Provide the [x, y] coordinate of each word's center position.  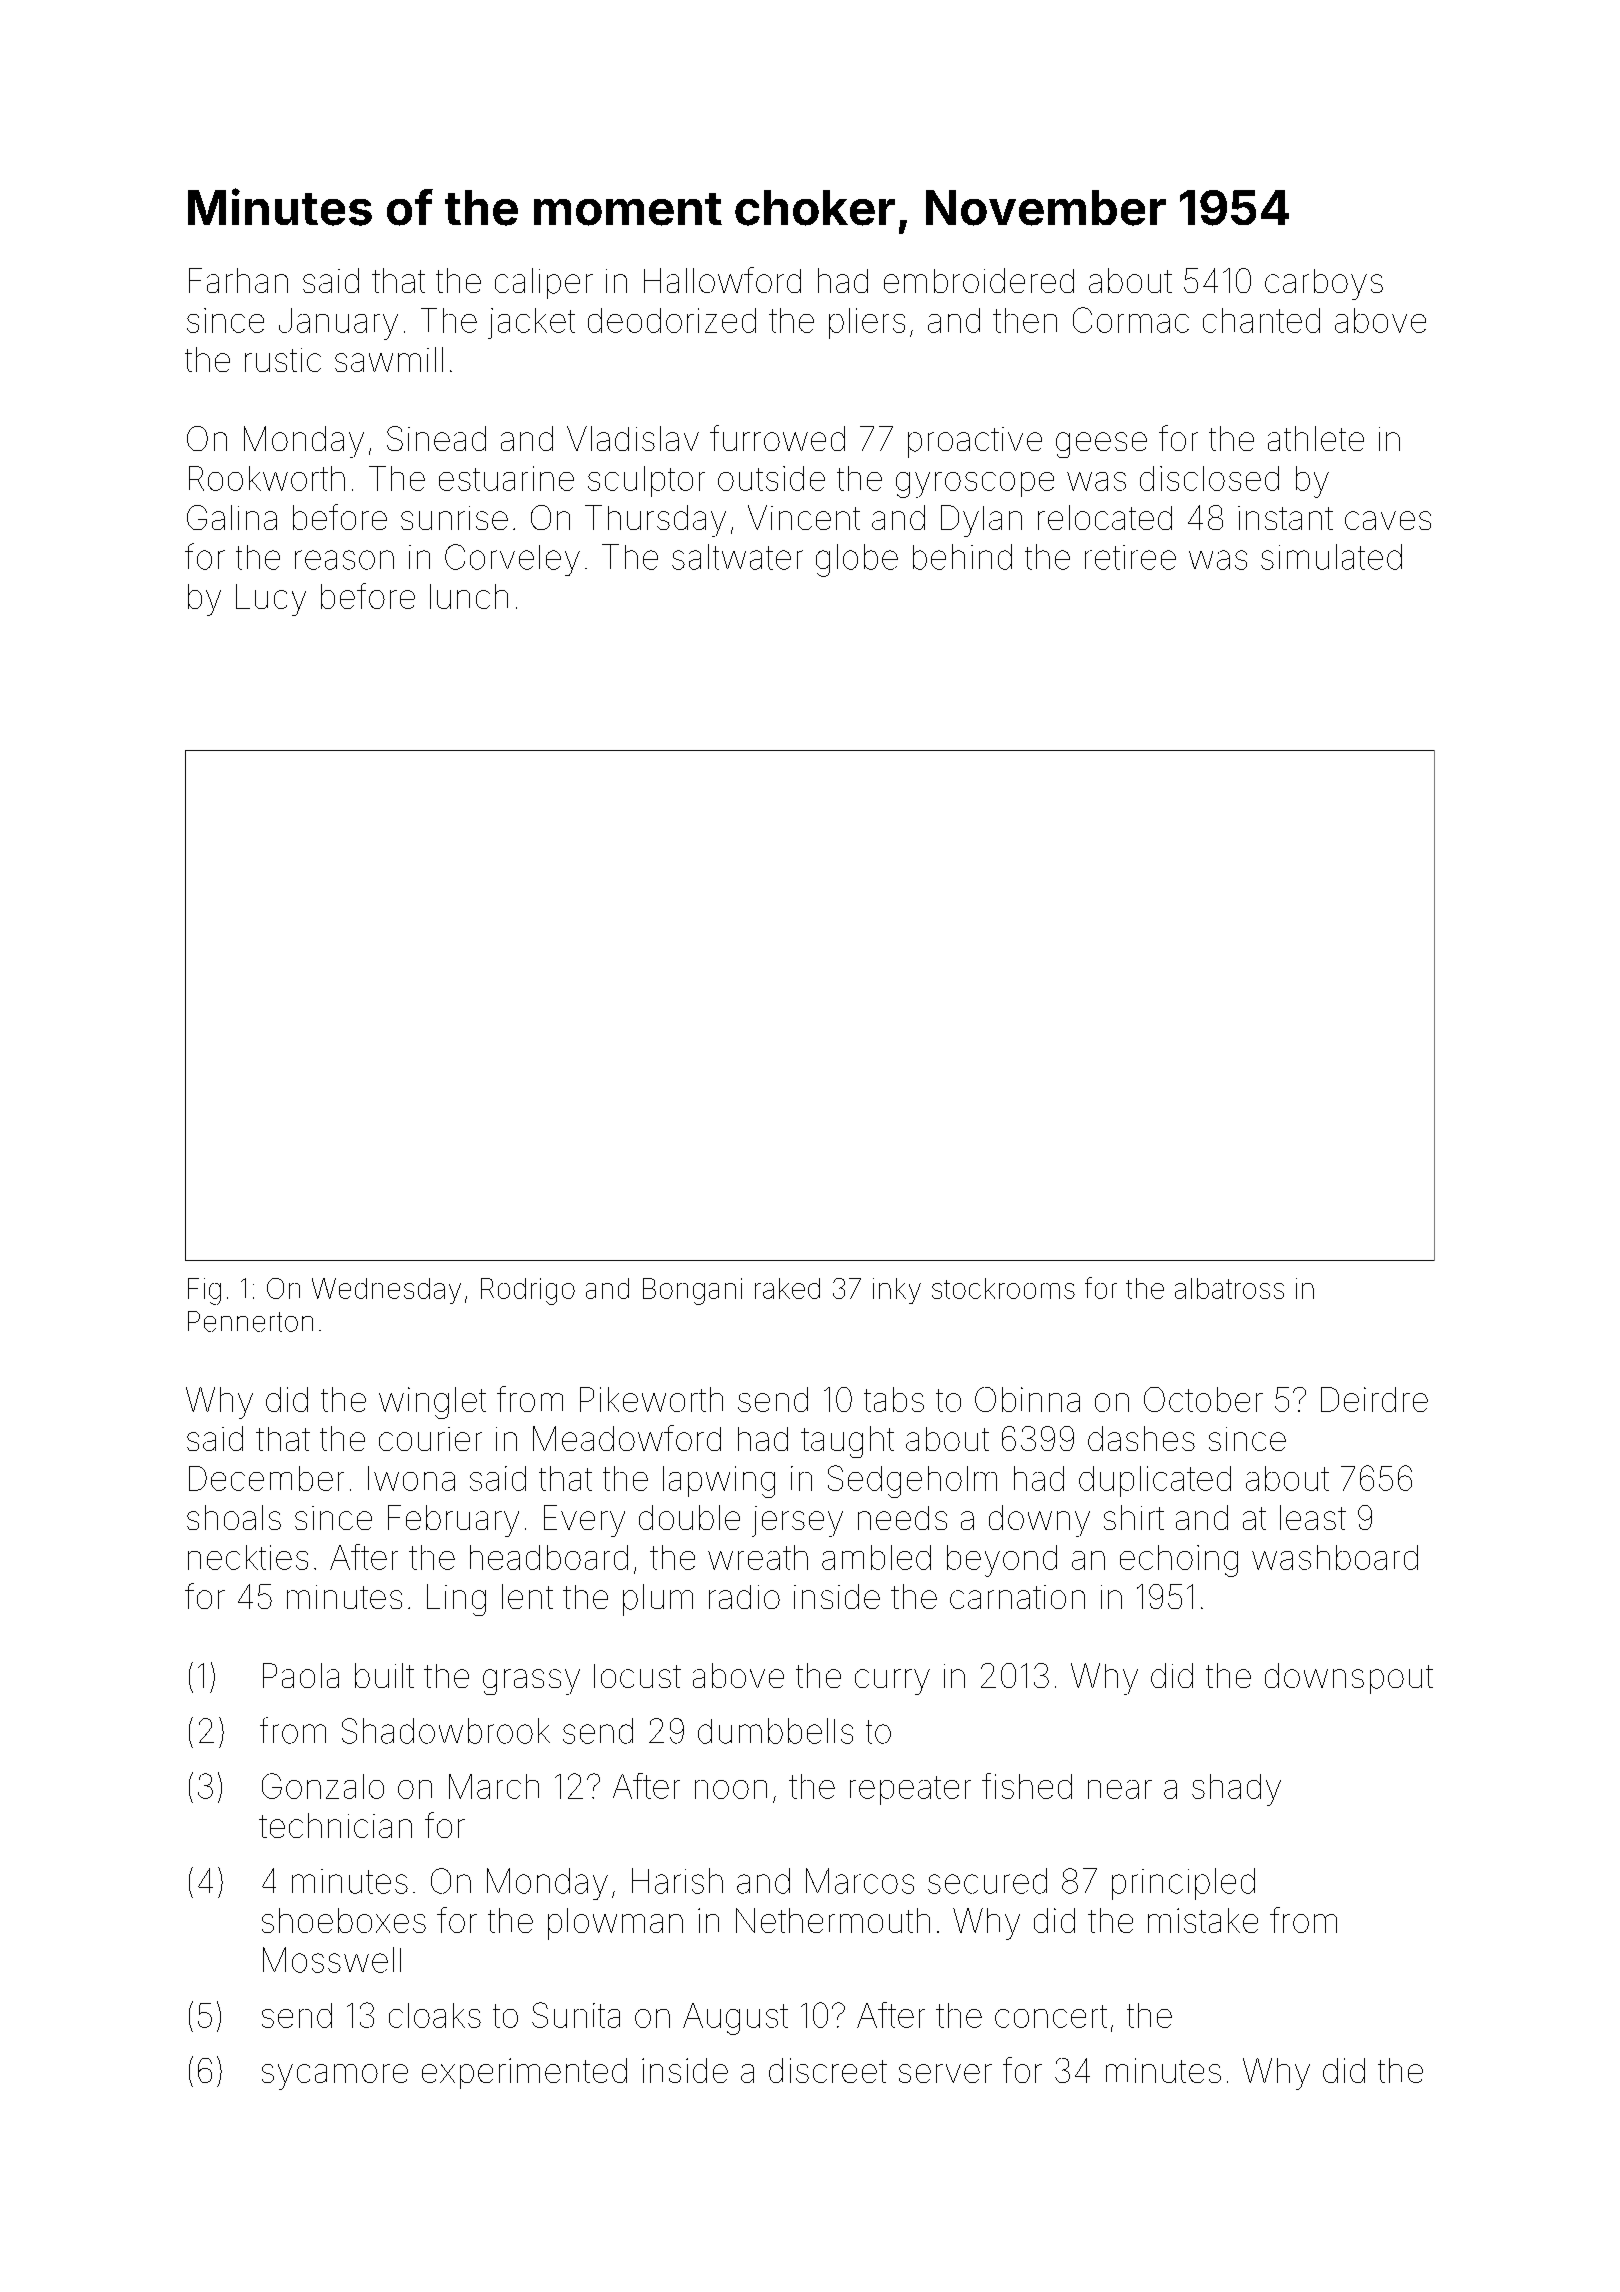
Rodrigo [528, 1291]
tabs [894, 1399]
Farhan [238, 280]
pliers [867, 323]
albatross [1229, 1288]
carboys [1324, 284]
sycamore [335, 2077]
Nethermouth [833, 1920]
